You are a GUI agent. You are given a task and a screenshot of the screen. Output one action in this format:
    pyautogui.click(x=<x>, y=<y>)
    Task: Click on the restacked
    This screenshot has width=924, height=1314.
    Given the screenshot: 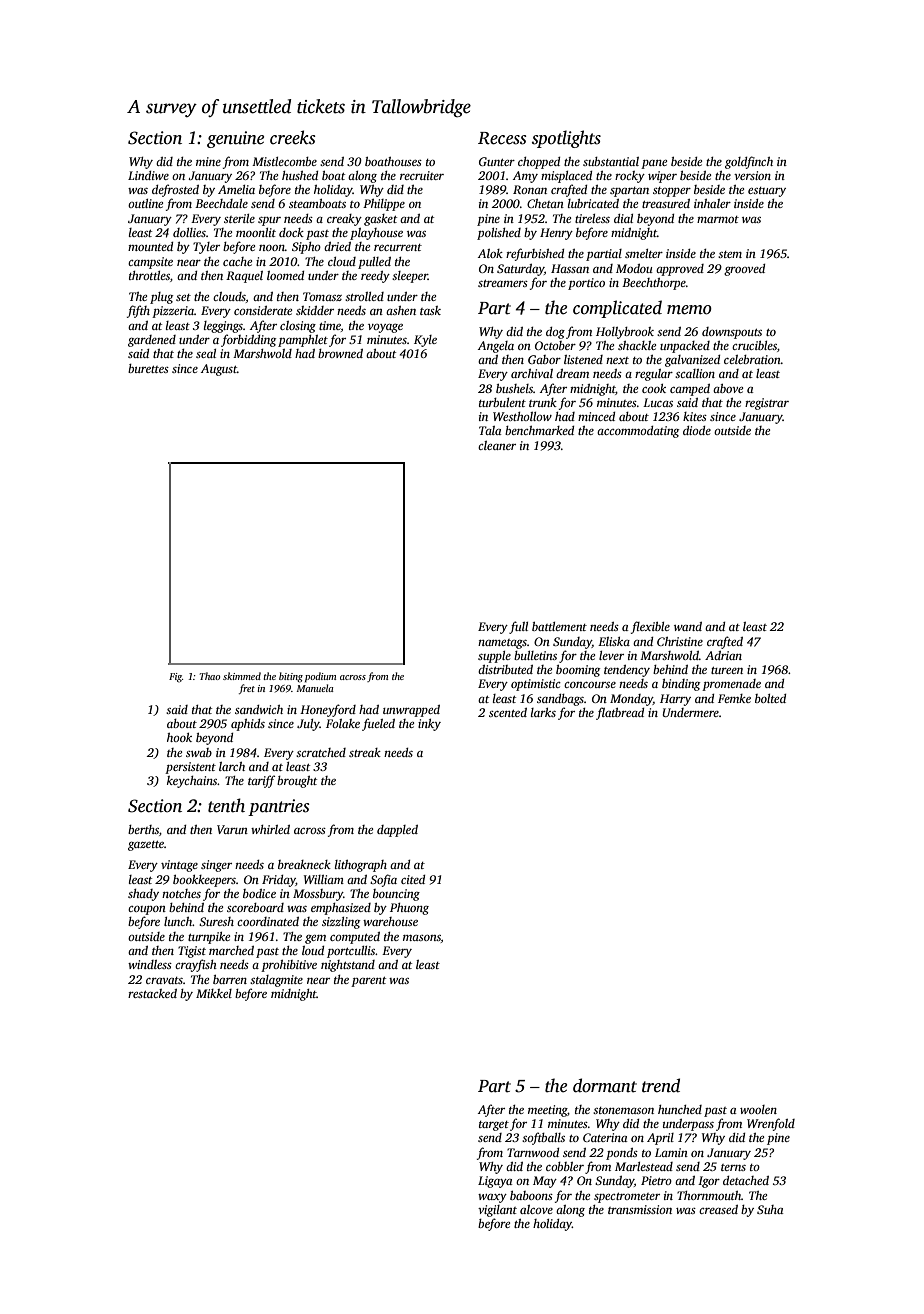 What is the action you would take?
    pyautogui.click(x=152, y=993)
